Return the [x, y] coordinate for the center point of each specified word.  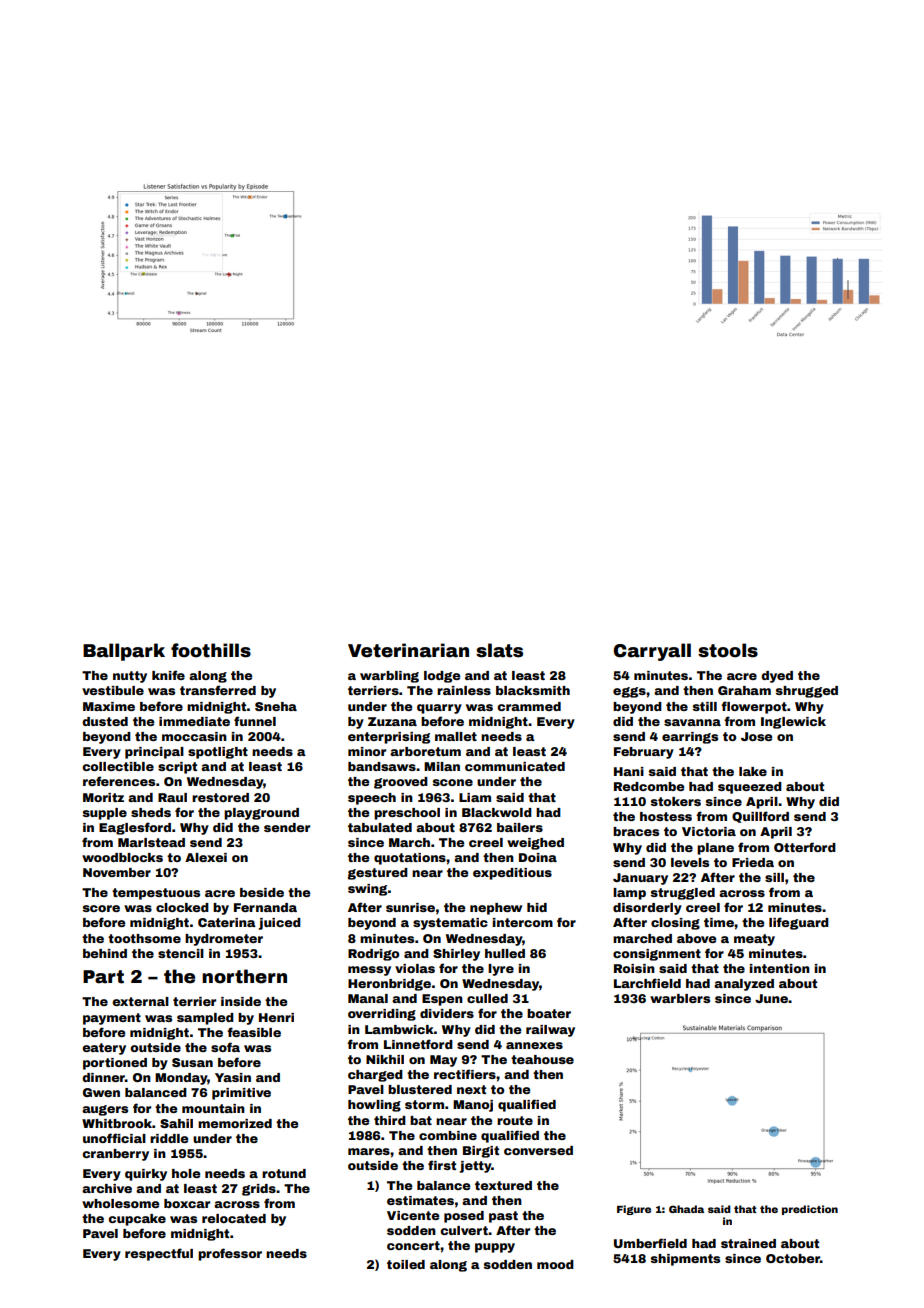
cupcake [137, 1220]
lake [753, 771]
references [119, 781]
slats [499, 650]
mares [369, 1151]
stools [728, 650]
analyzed [744, 985]
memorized [235, 1123]
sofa [225, 1047]
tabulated [380, 827]
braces [636, 831]
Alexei [206, 857]
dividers [447, 1013]
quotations [410, 859]
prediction [810, 1210]
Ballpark [124, 652]
